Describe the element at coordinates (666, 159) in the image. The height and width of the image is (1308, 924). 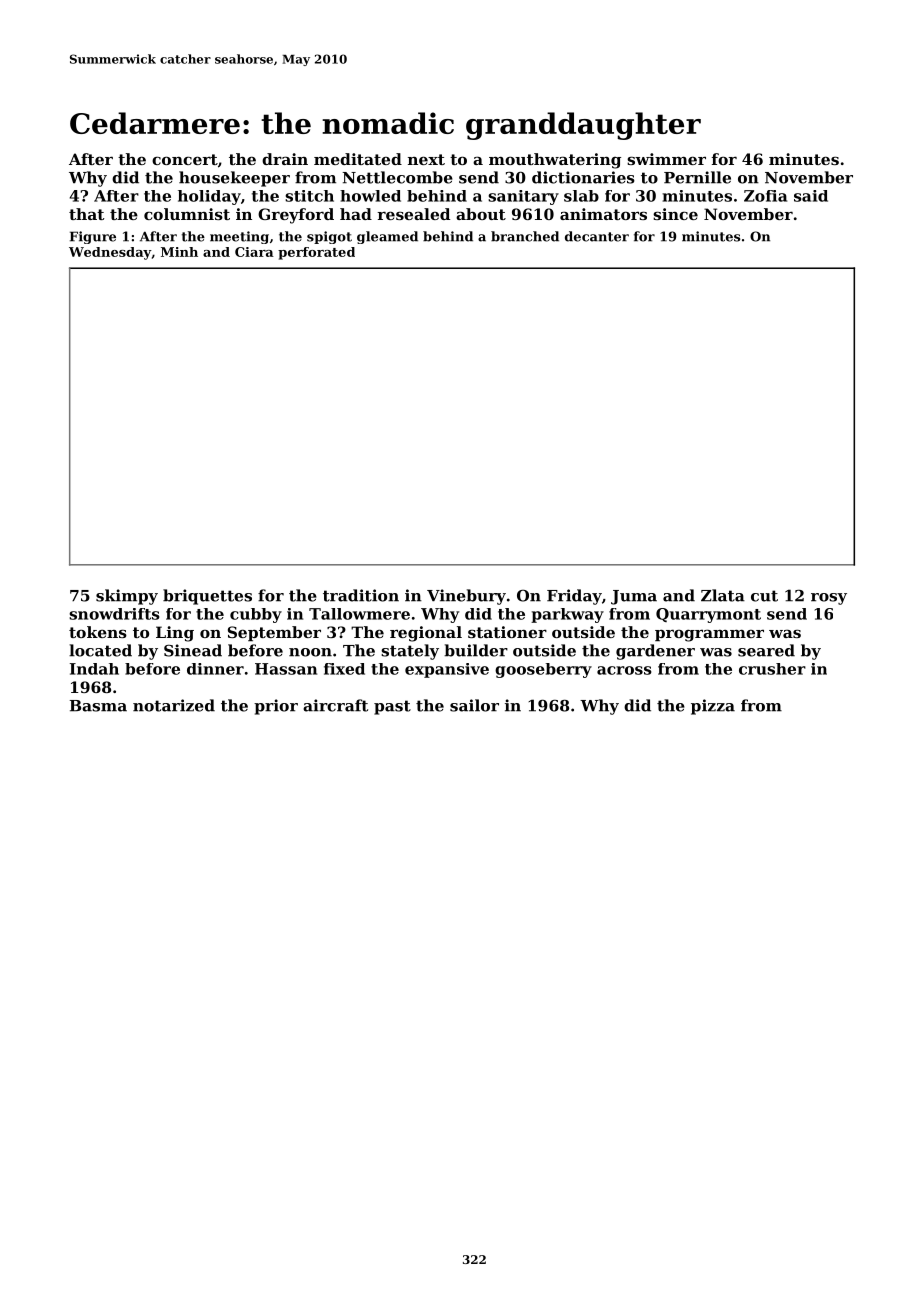
I see `swimmer` at that location.
